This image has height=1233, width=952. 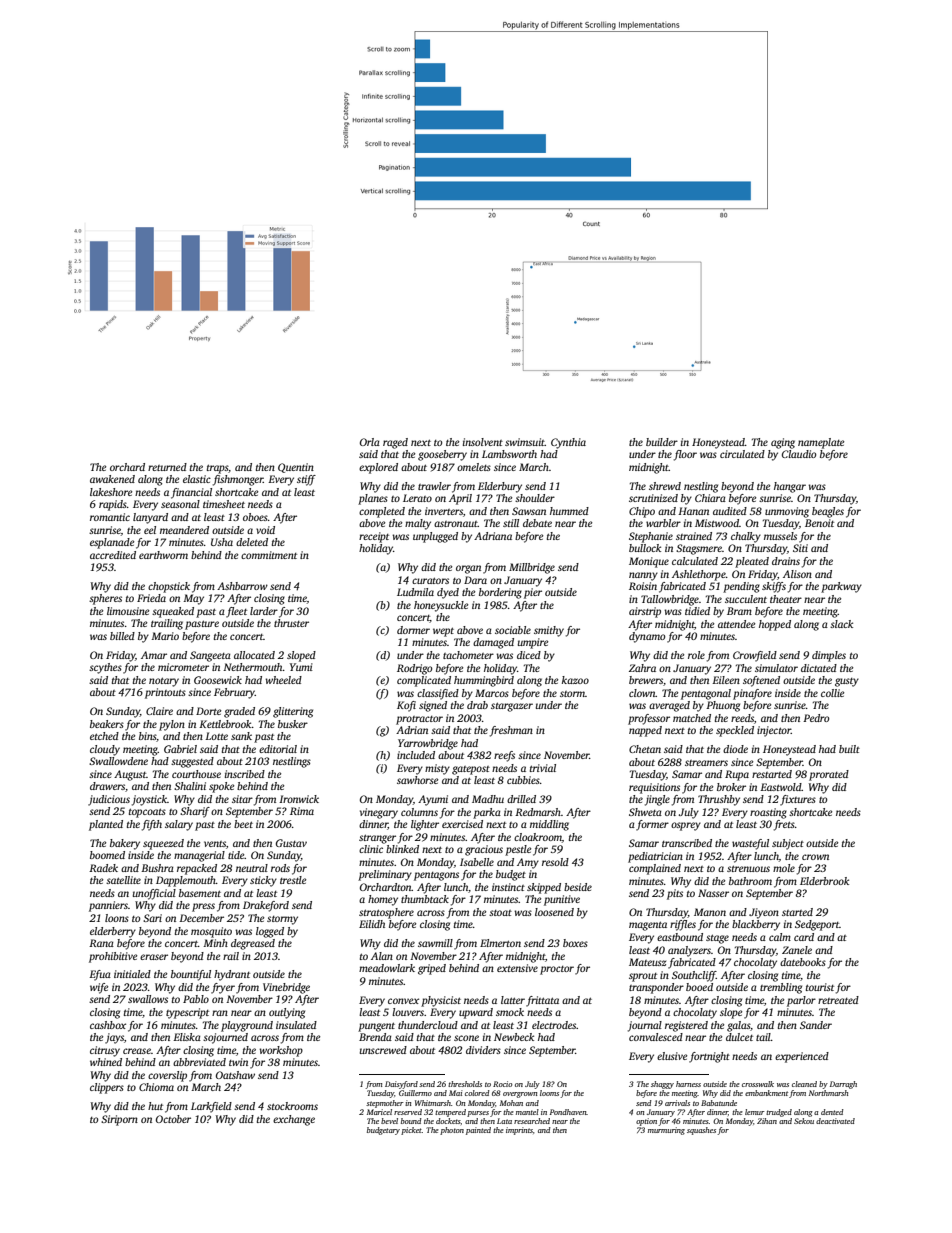 What do you see at coordinates (828, 1093) in the image?
I see `Northmarsh` at bounding box center [828, 1093].
